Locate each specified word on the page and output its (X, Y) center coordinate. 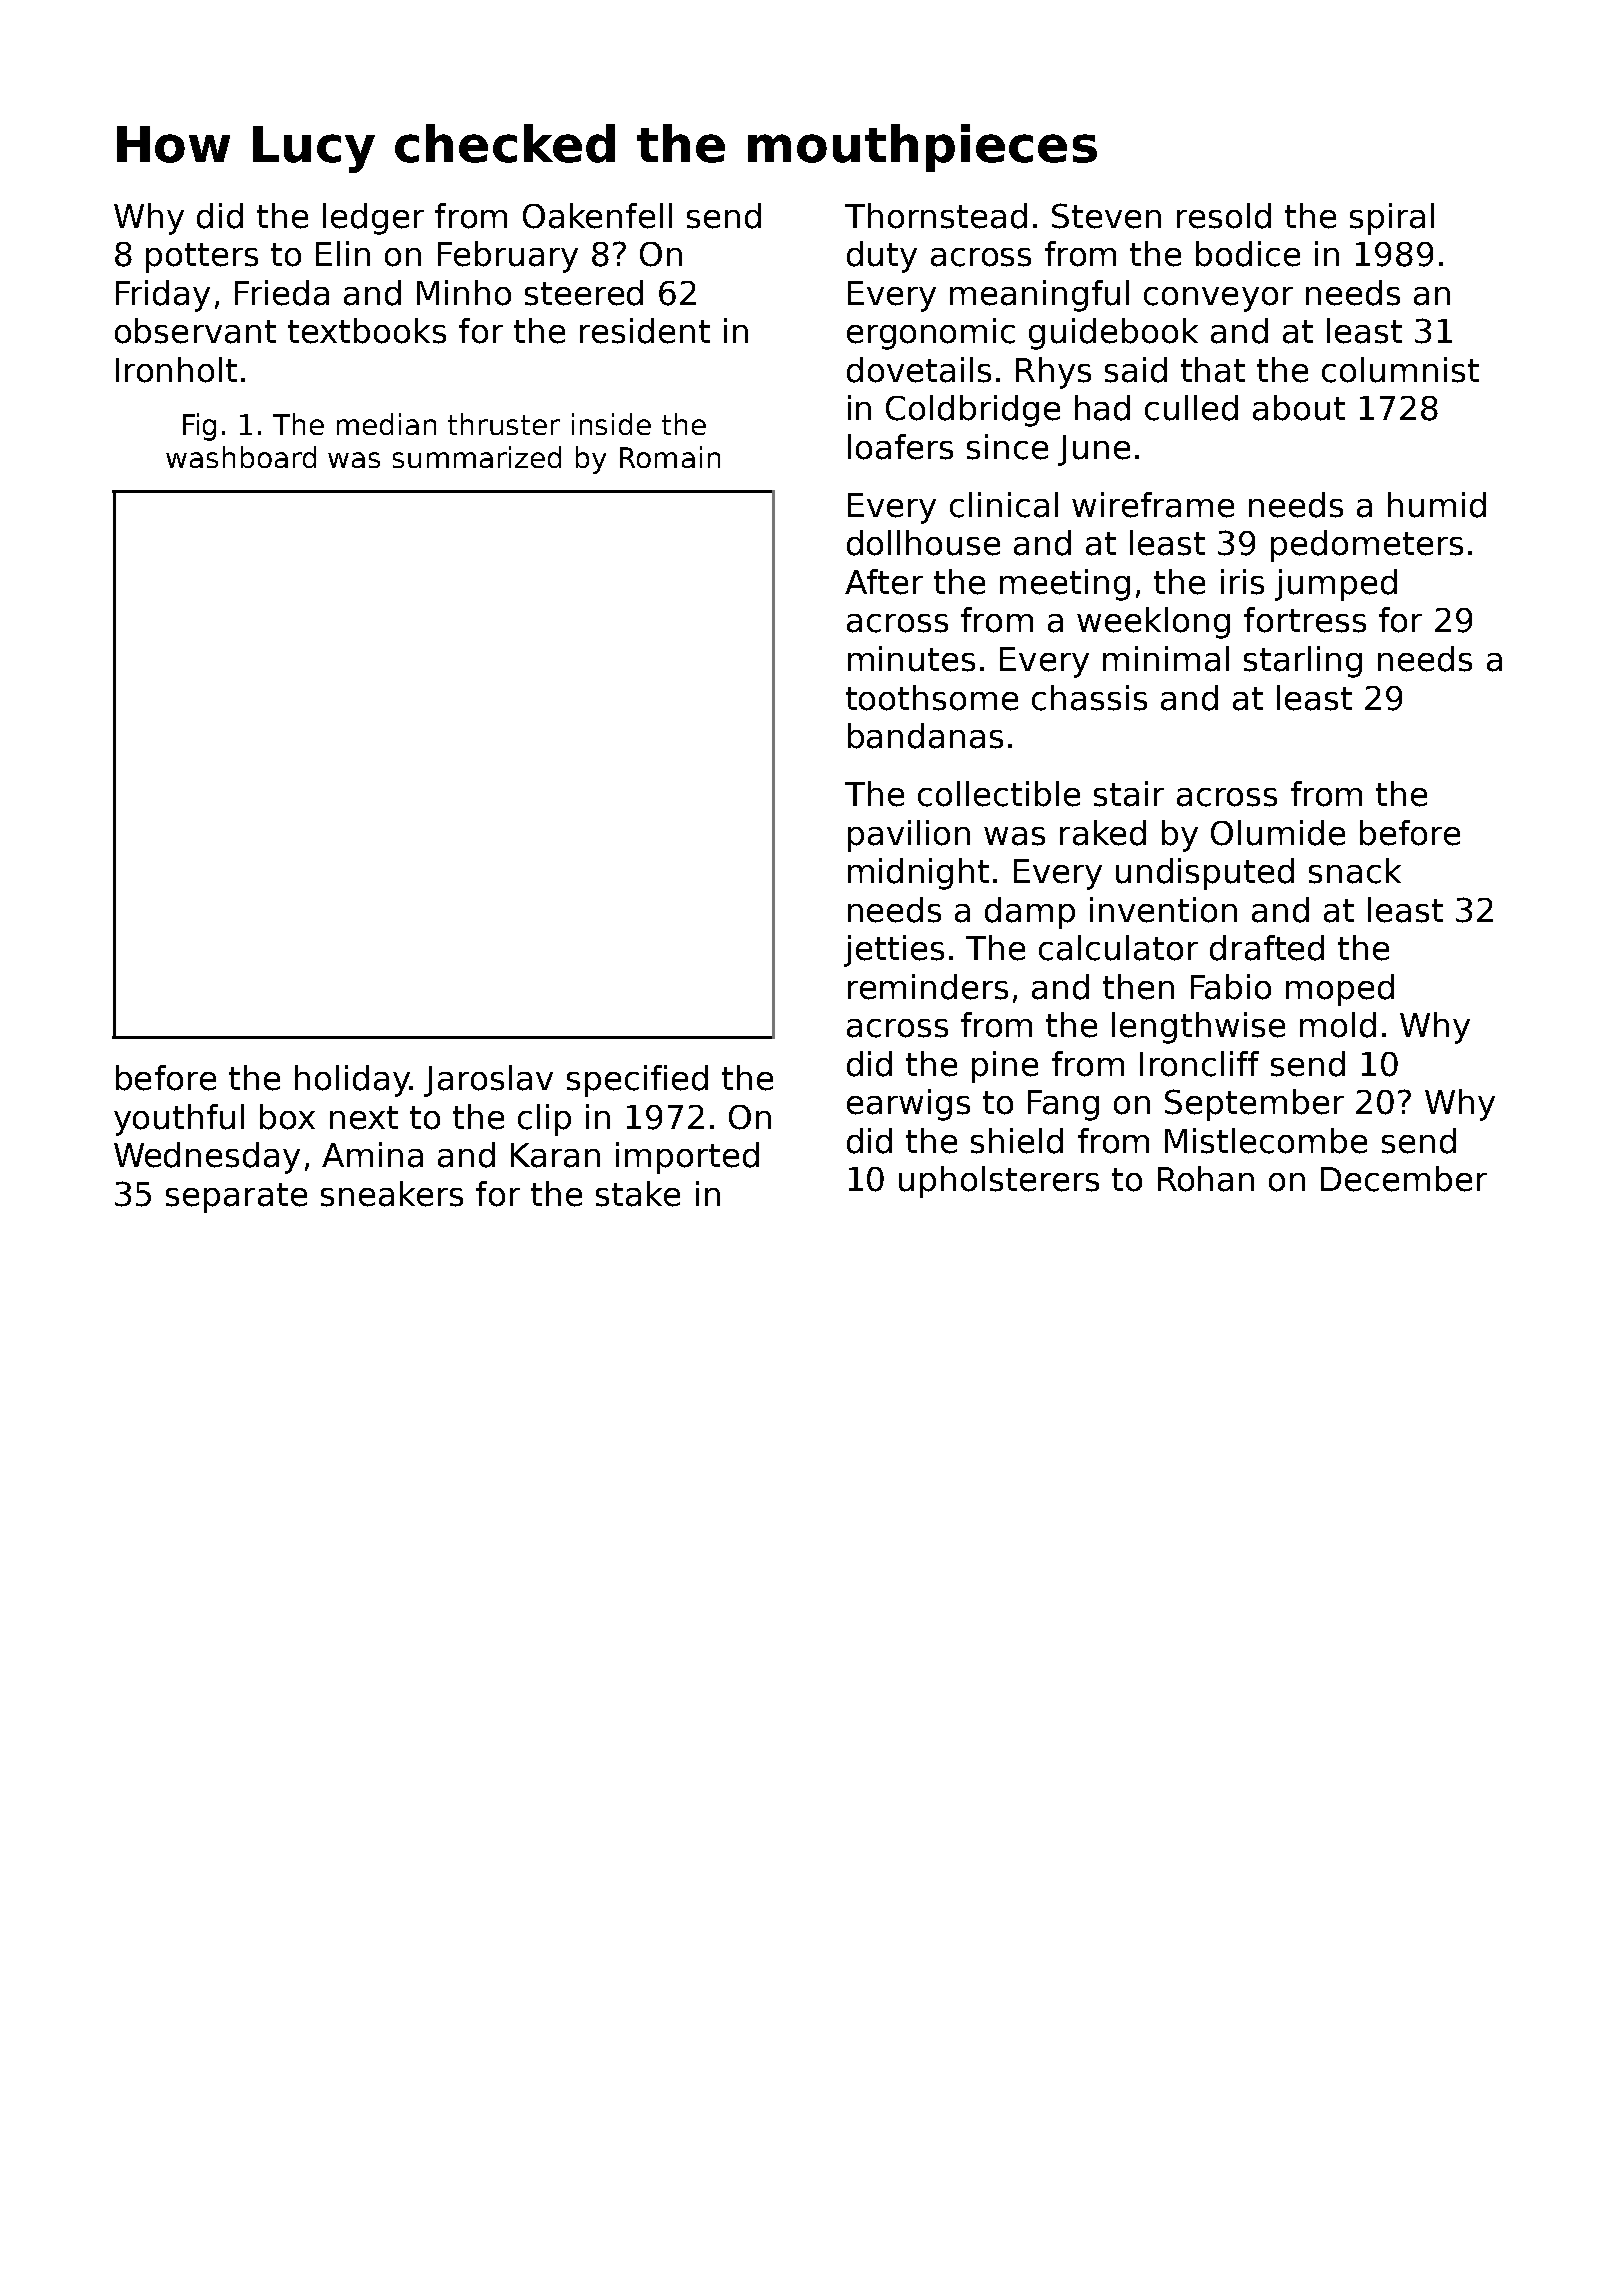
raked (1103, 833)
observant (195, 331)
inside (611, 424)
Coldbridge (973, 411)
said (1136, 370)
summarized (477, 457)
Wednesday (207, 1158)
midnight (918, 874)
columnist (1400, 370)
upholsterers (999, 1182)
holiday (352, 1081)
